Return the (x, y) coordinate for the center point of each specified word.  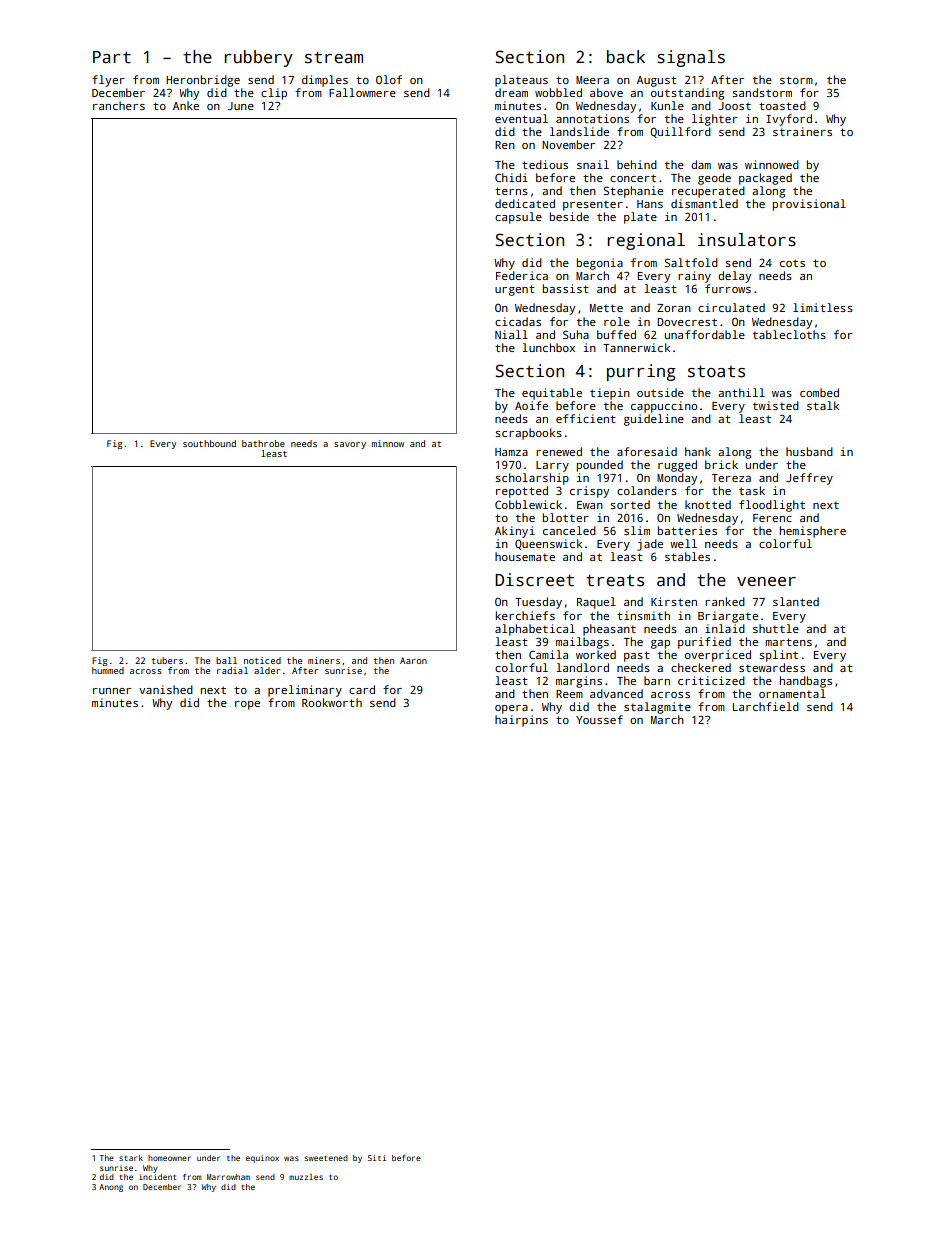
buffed (616, 334)
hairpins (521, 721)
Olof (389, 79)
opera (511, 709)
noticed (262, 660)
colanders (647, 490)
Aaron (413, 660)
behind (637, 164)
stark (131, 1158)
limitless (823, 307)
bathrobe (263, 443)
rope (247, 705)
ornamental (792, 693)
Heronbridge (203, 81)
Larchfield (766, 706)
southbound (209, 443)
